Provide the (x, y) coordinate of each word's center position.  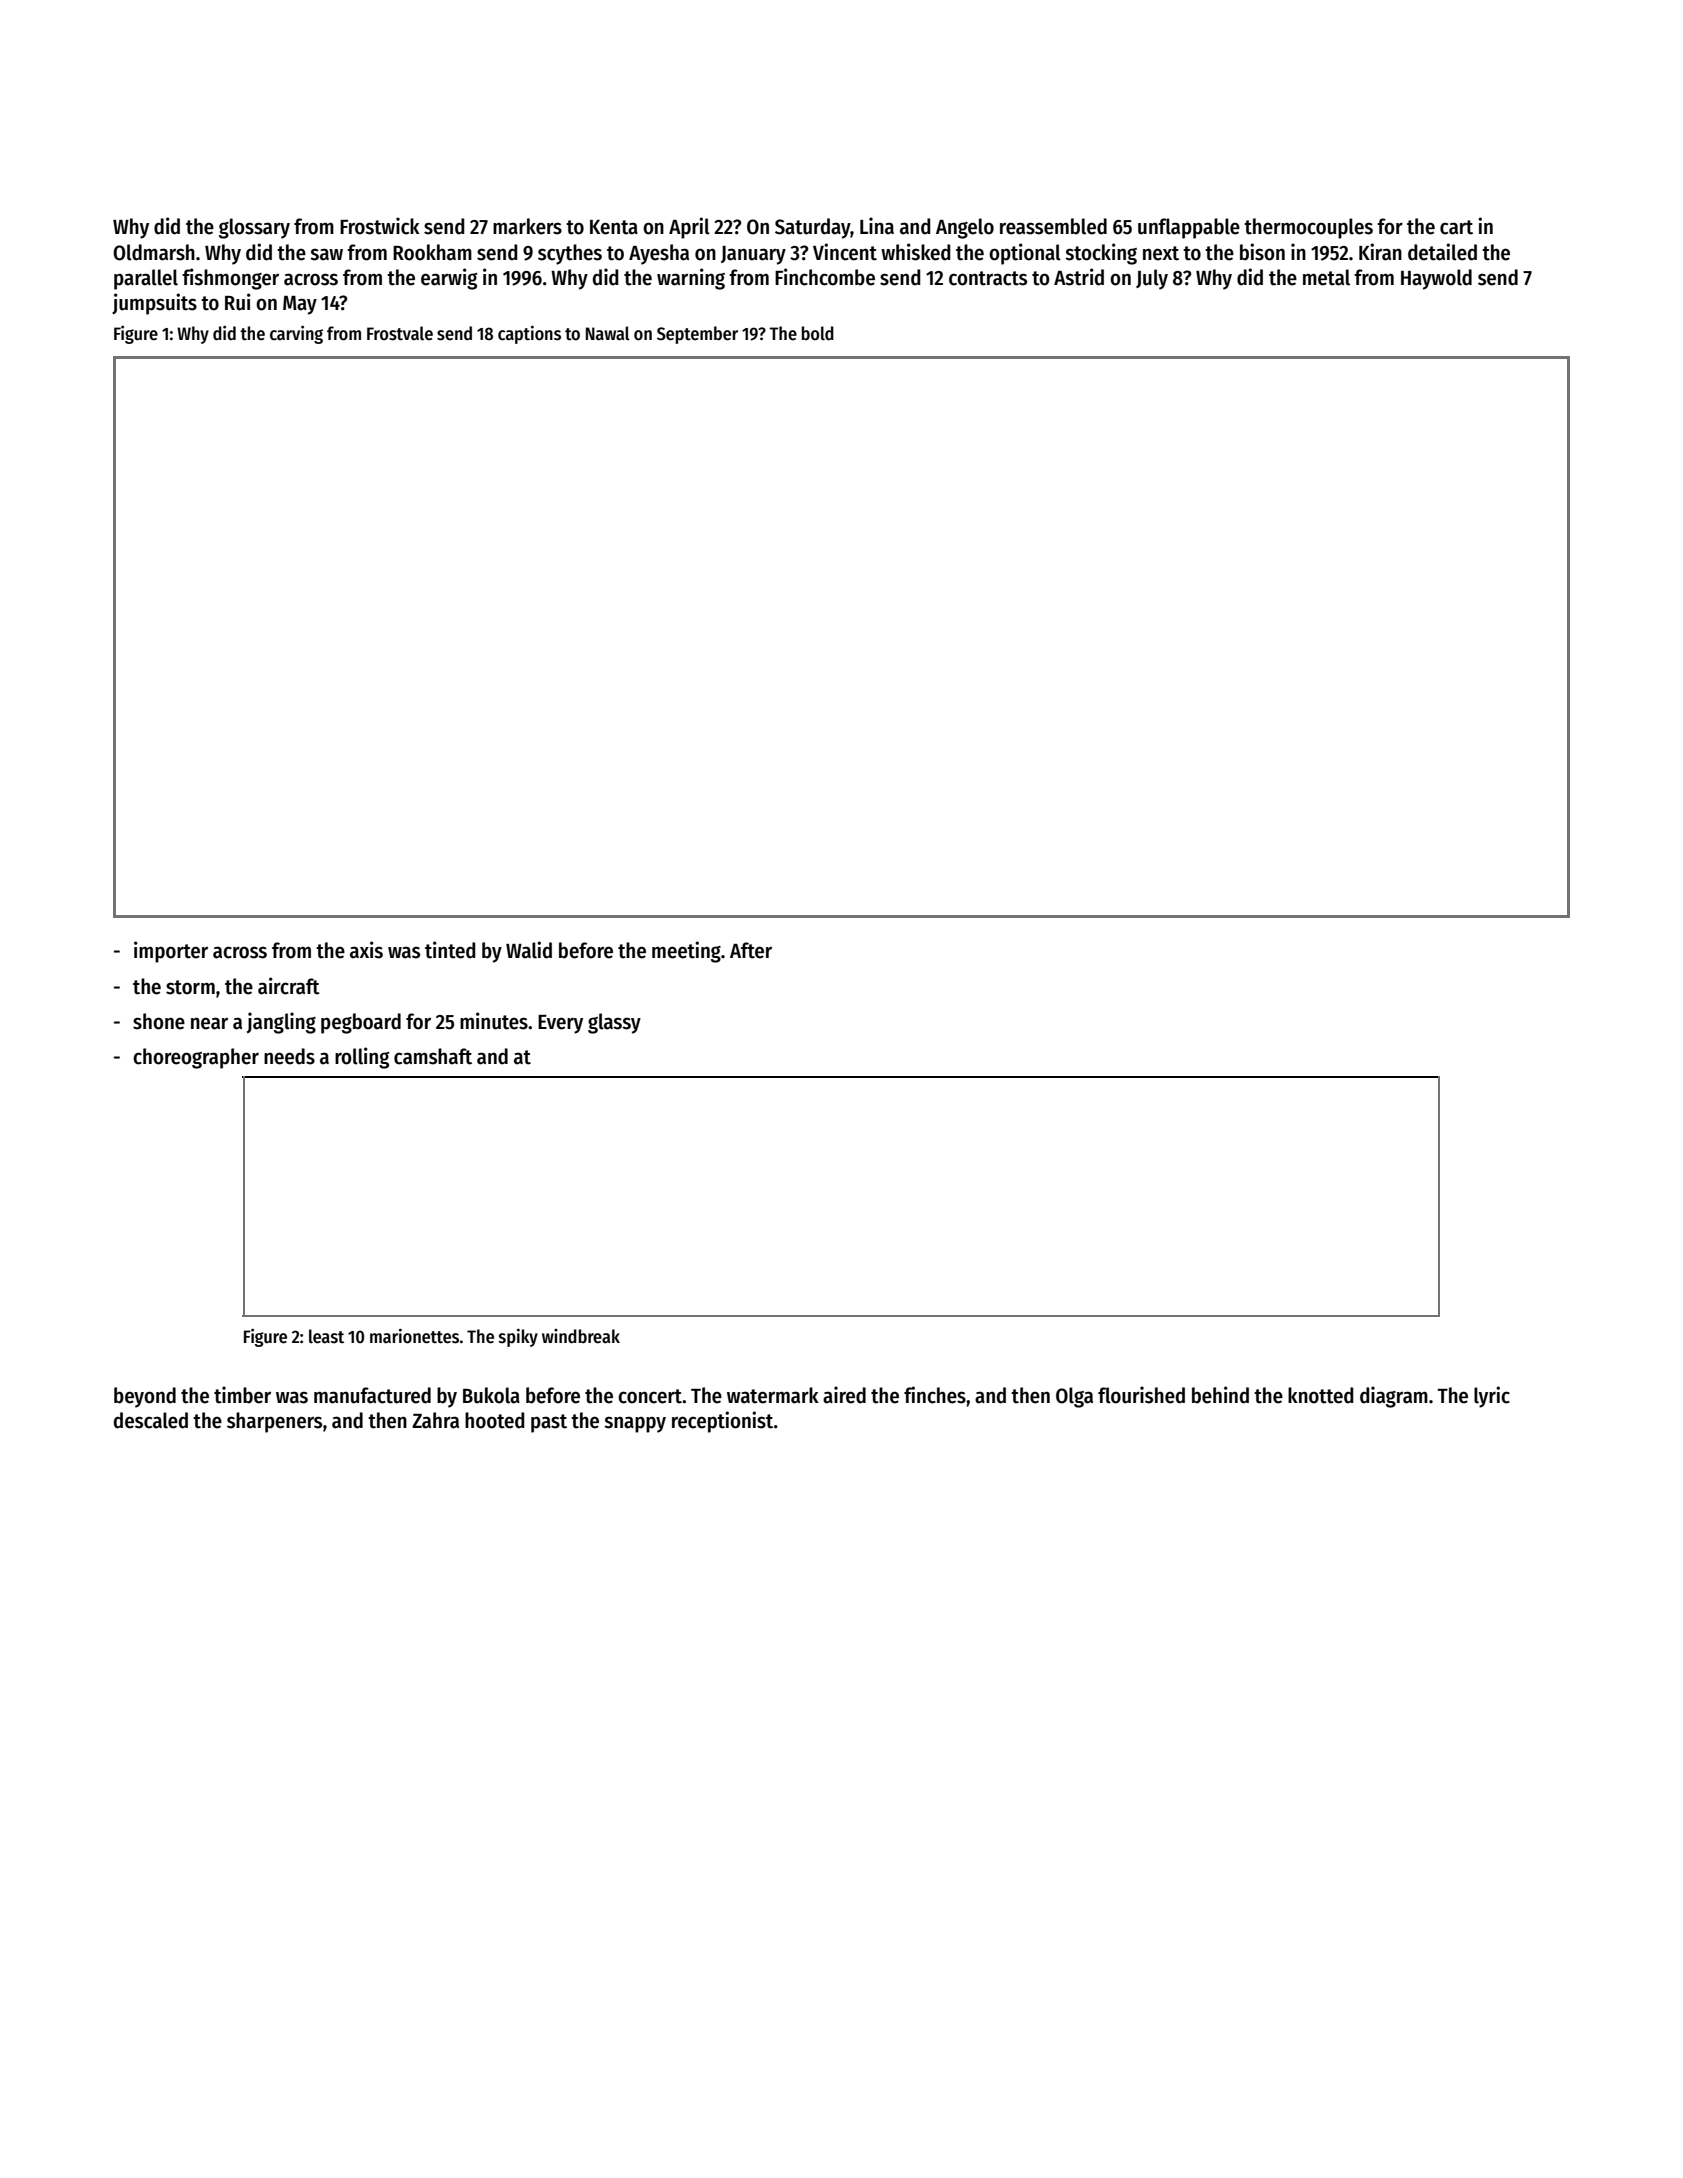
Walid (529, 950)
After (751, 950)
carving (296, 334)
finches (935, 1395)
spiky (518, 1337)
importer (171, 952)
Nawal (608, 333)
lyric (1492, 1397)
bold (818, 333)
